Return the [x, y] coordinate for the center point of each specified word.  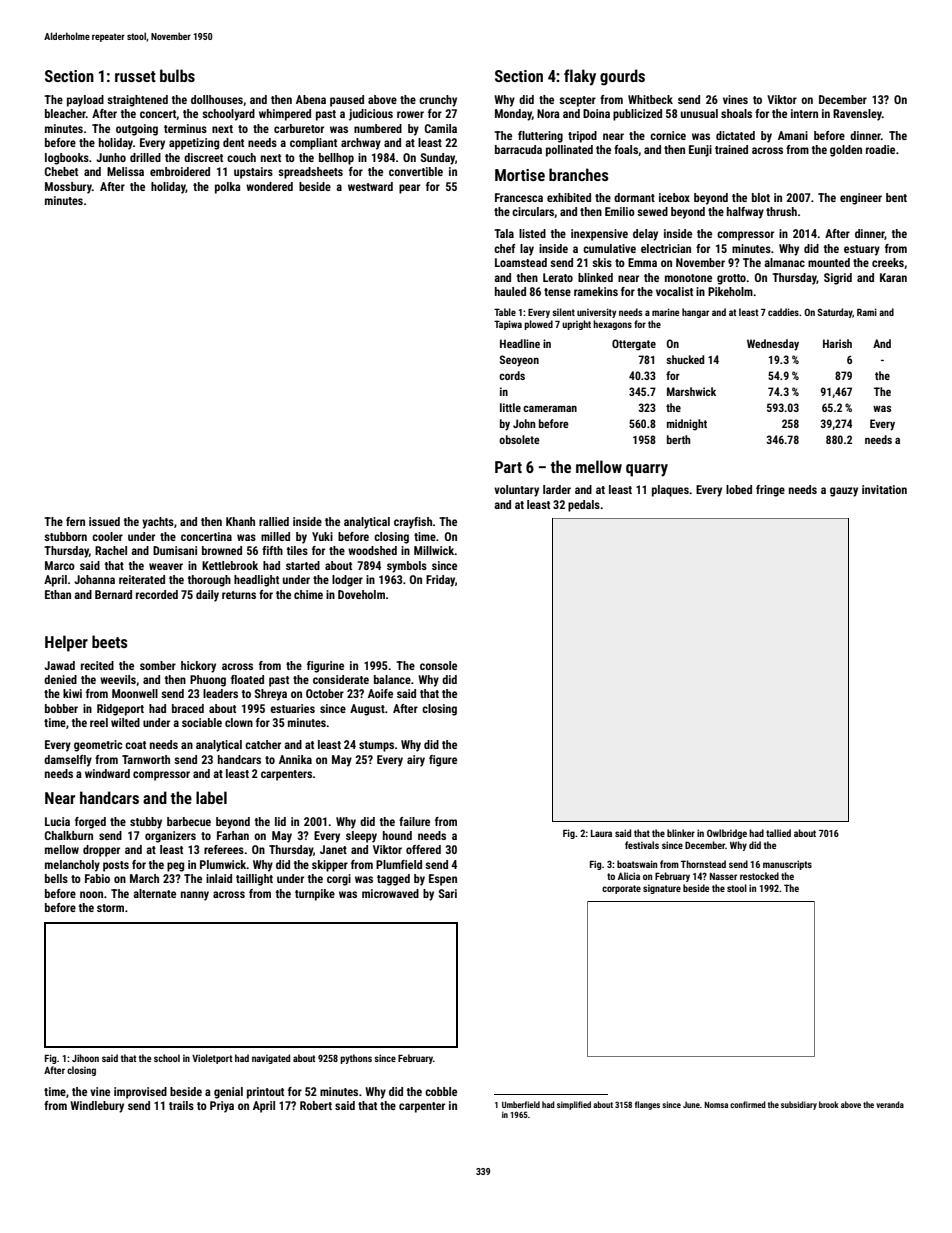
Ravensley [857, 115]
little [510, 407]
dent [233, 142]
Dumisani [175, 550]
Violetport [212, 1059]
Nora [548, 113]
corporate [621, 889]
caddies [783, 312]
